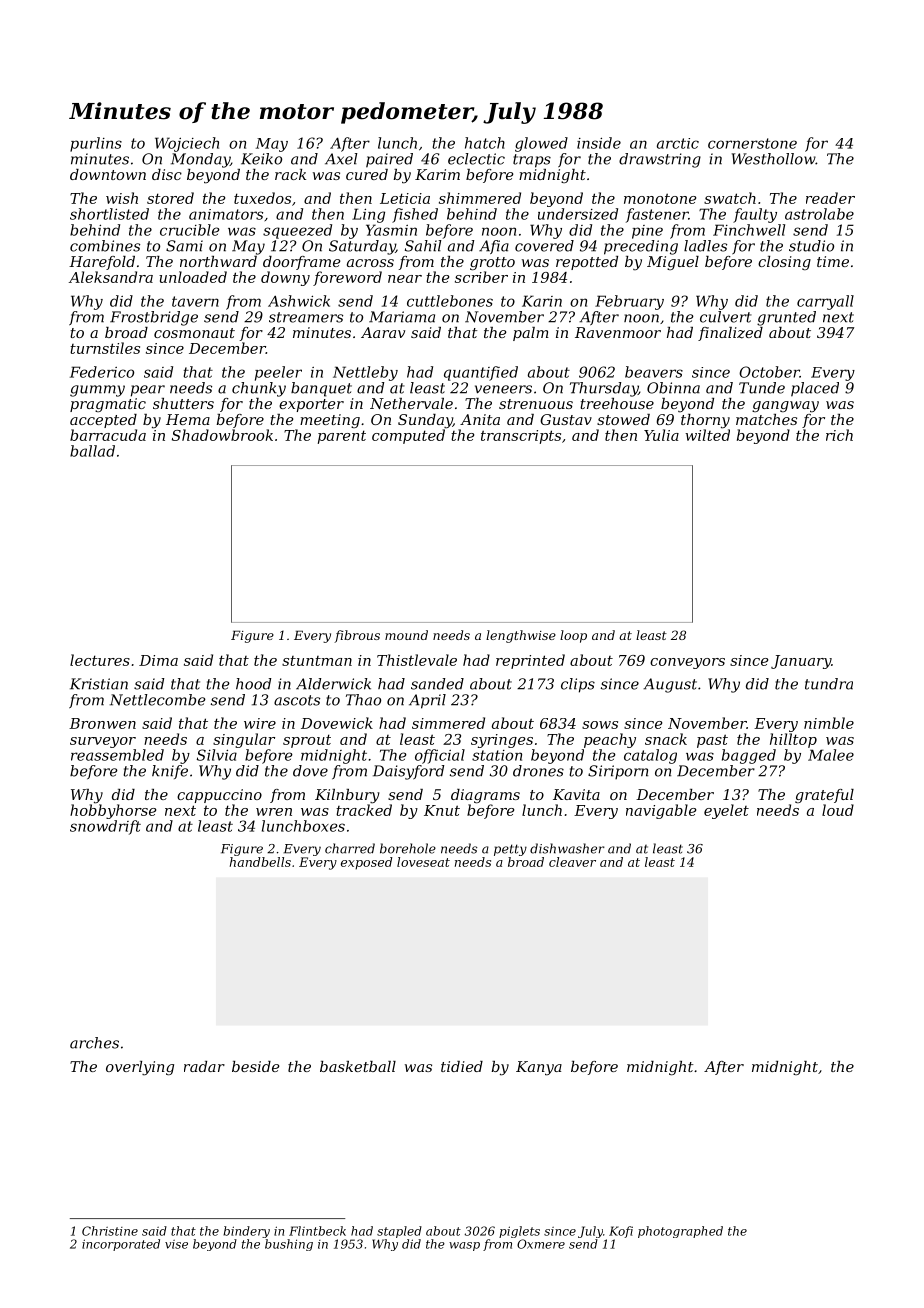  What do you see at coordinates (726, 317) in the screenshot?
I see `culvert` at bounding box center [726, 317].
